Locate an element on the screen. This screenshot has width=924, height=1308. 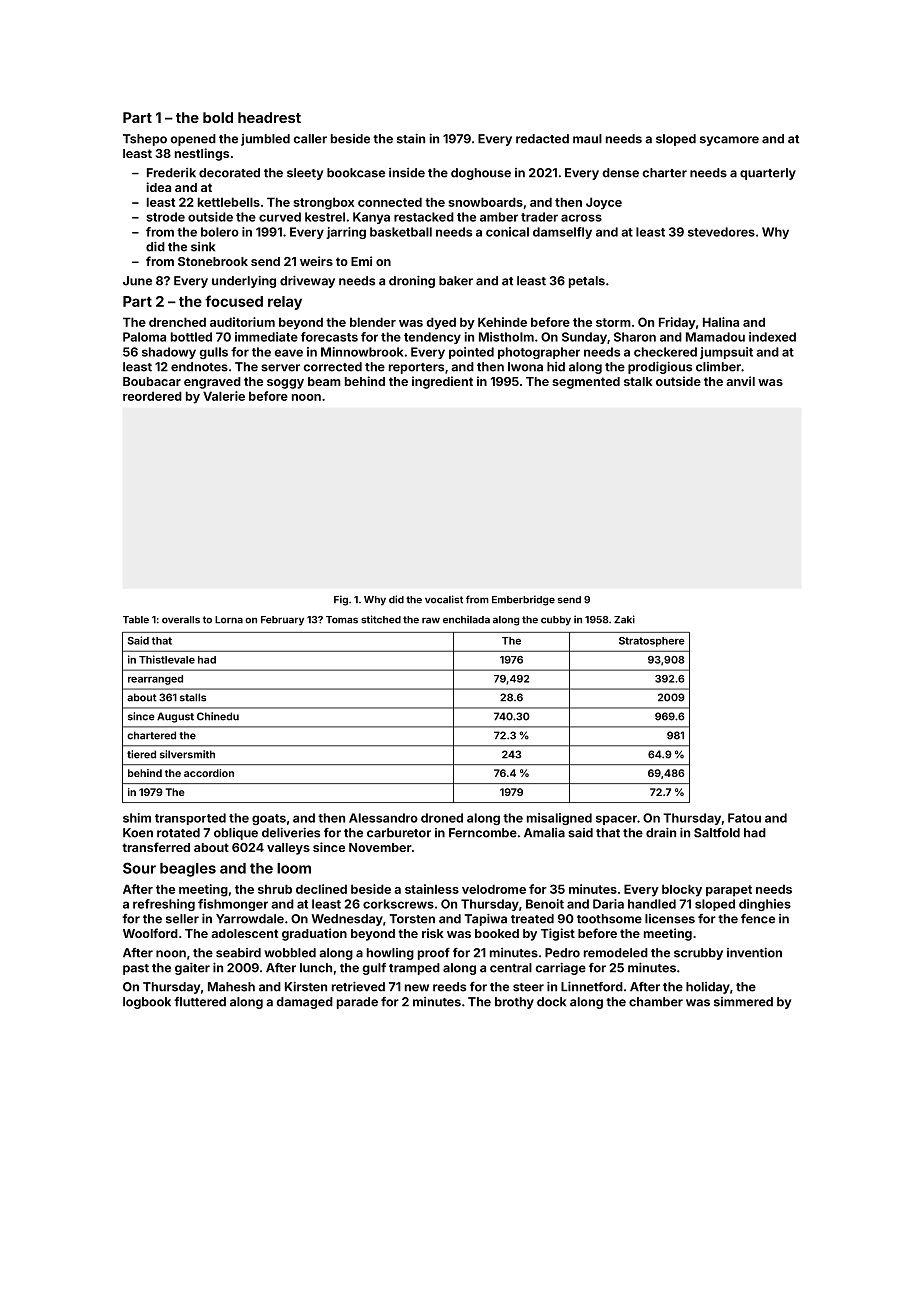
spacer is located at coordinates (616, 820).
